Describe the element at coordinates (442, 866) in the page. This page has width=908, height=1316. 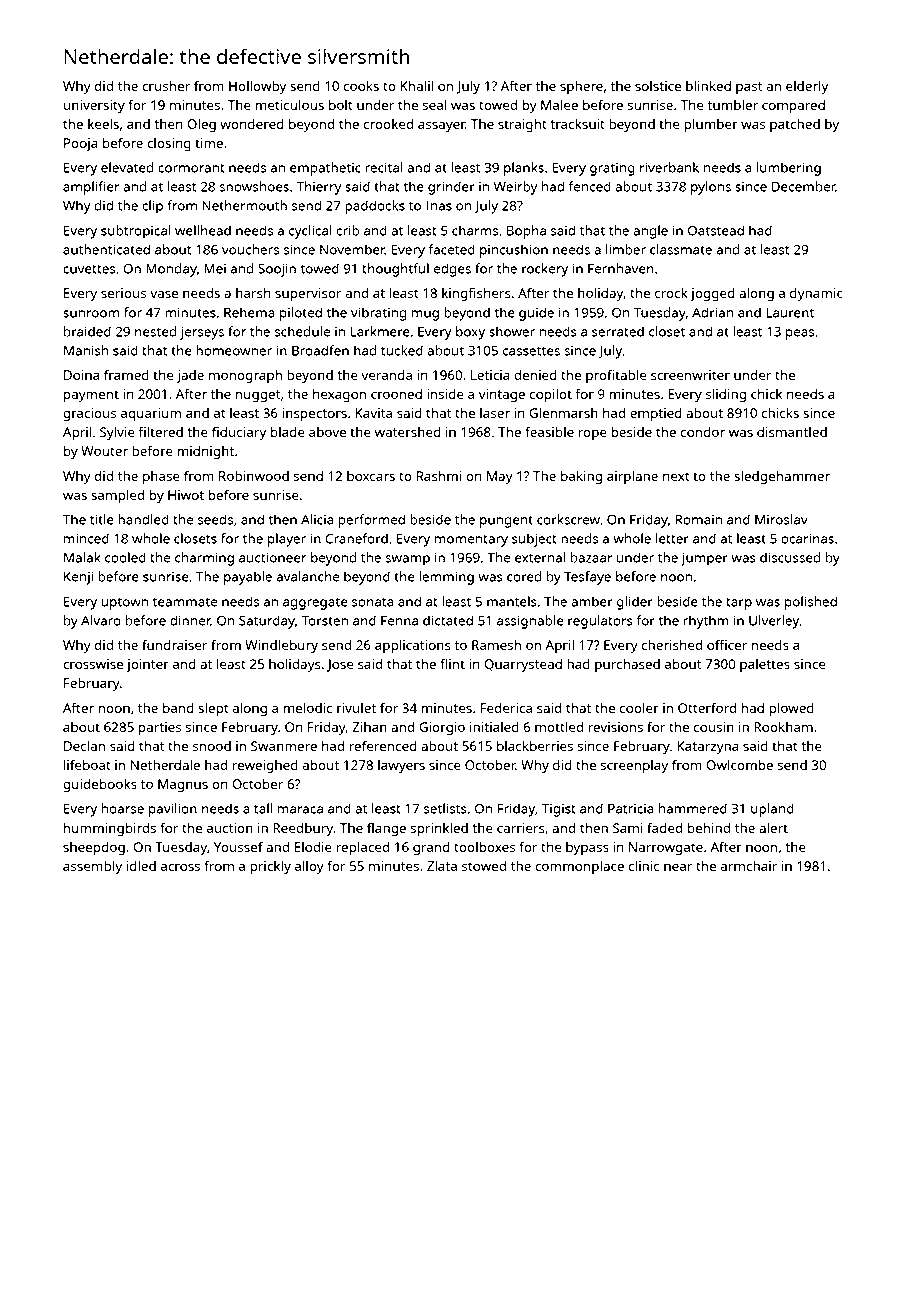
I see `Zlata` at that location.
